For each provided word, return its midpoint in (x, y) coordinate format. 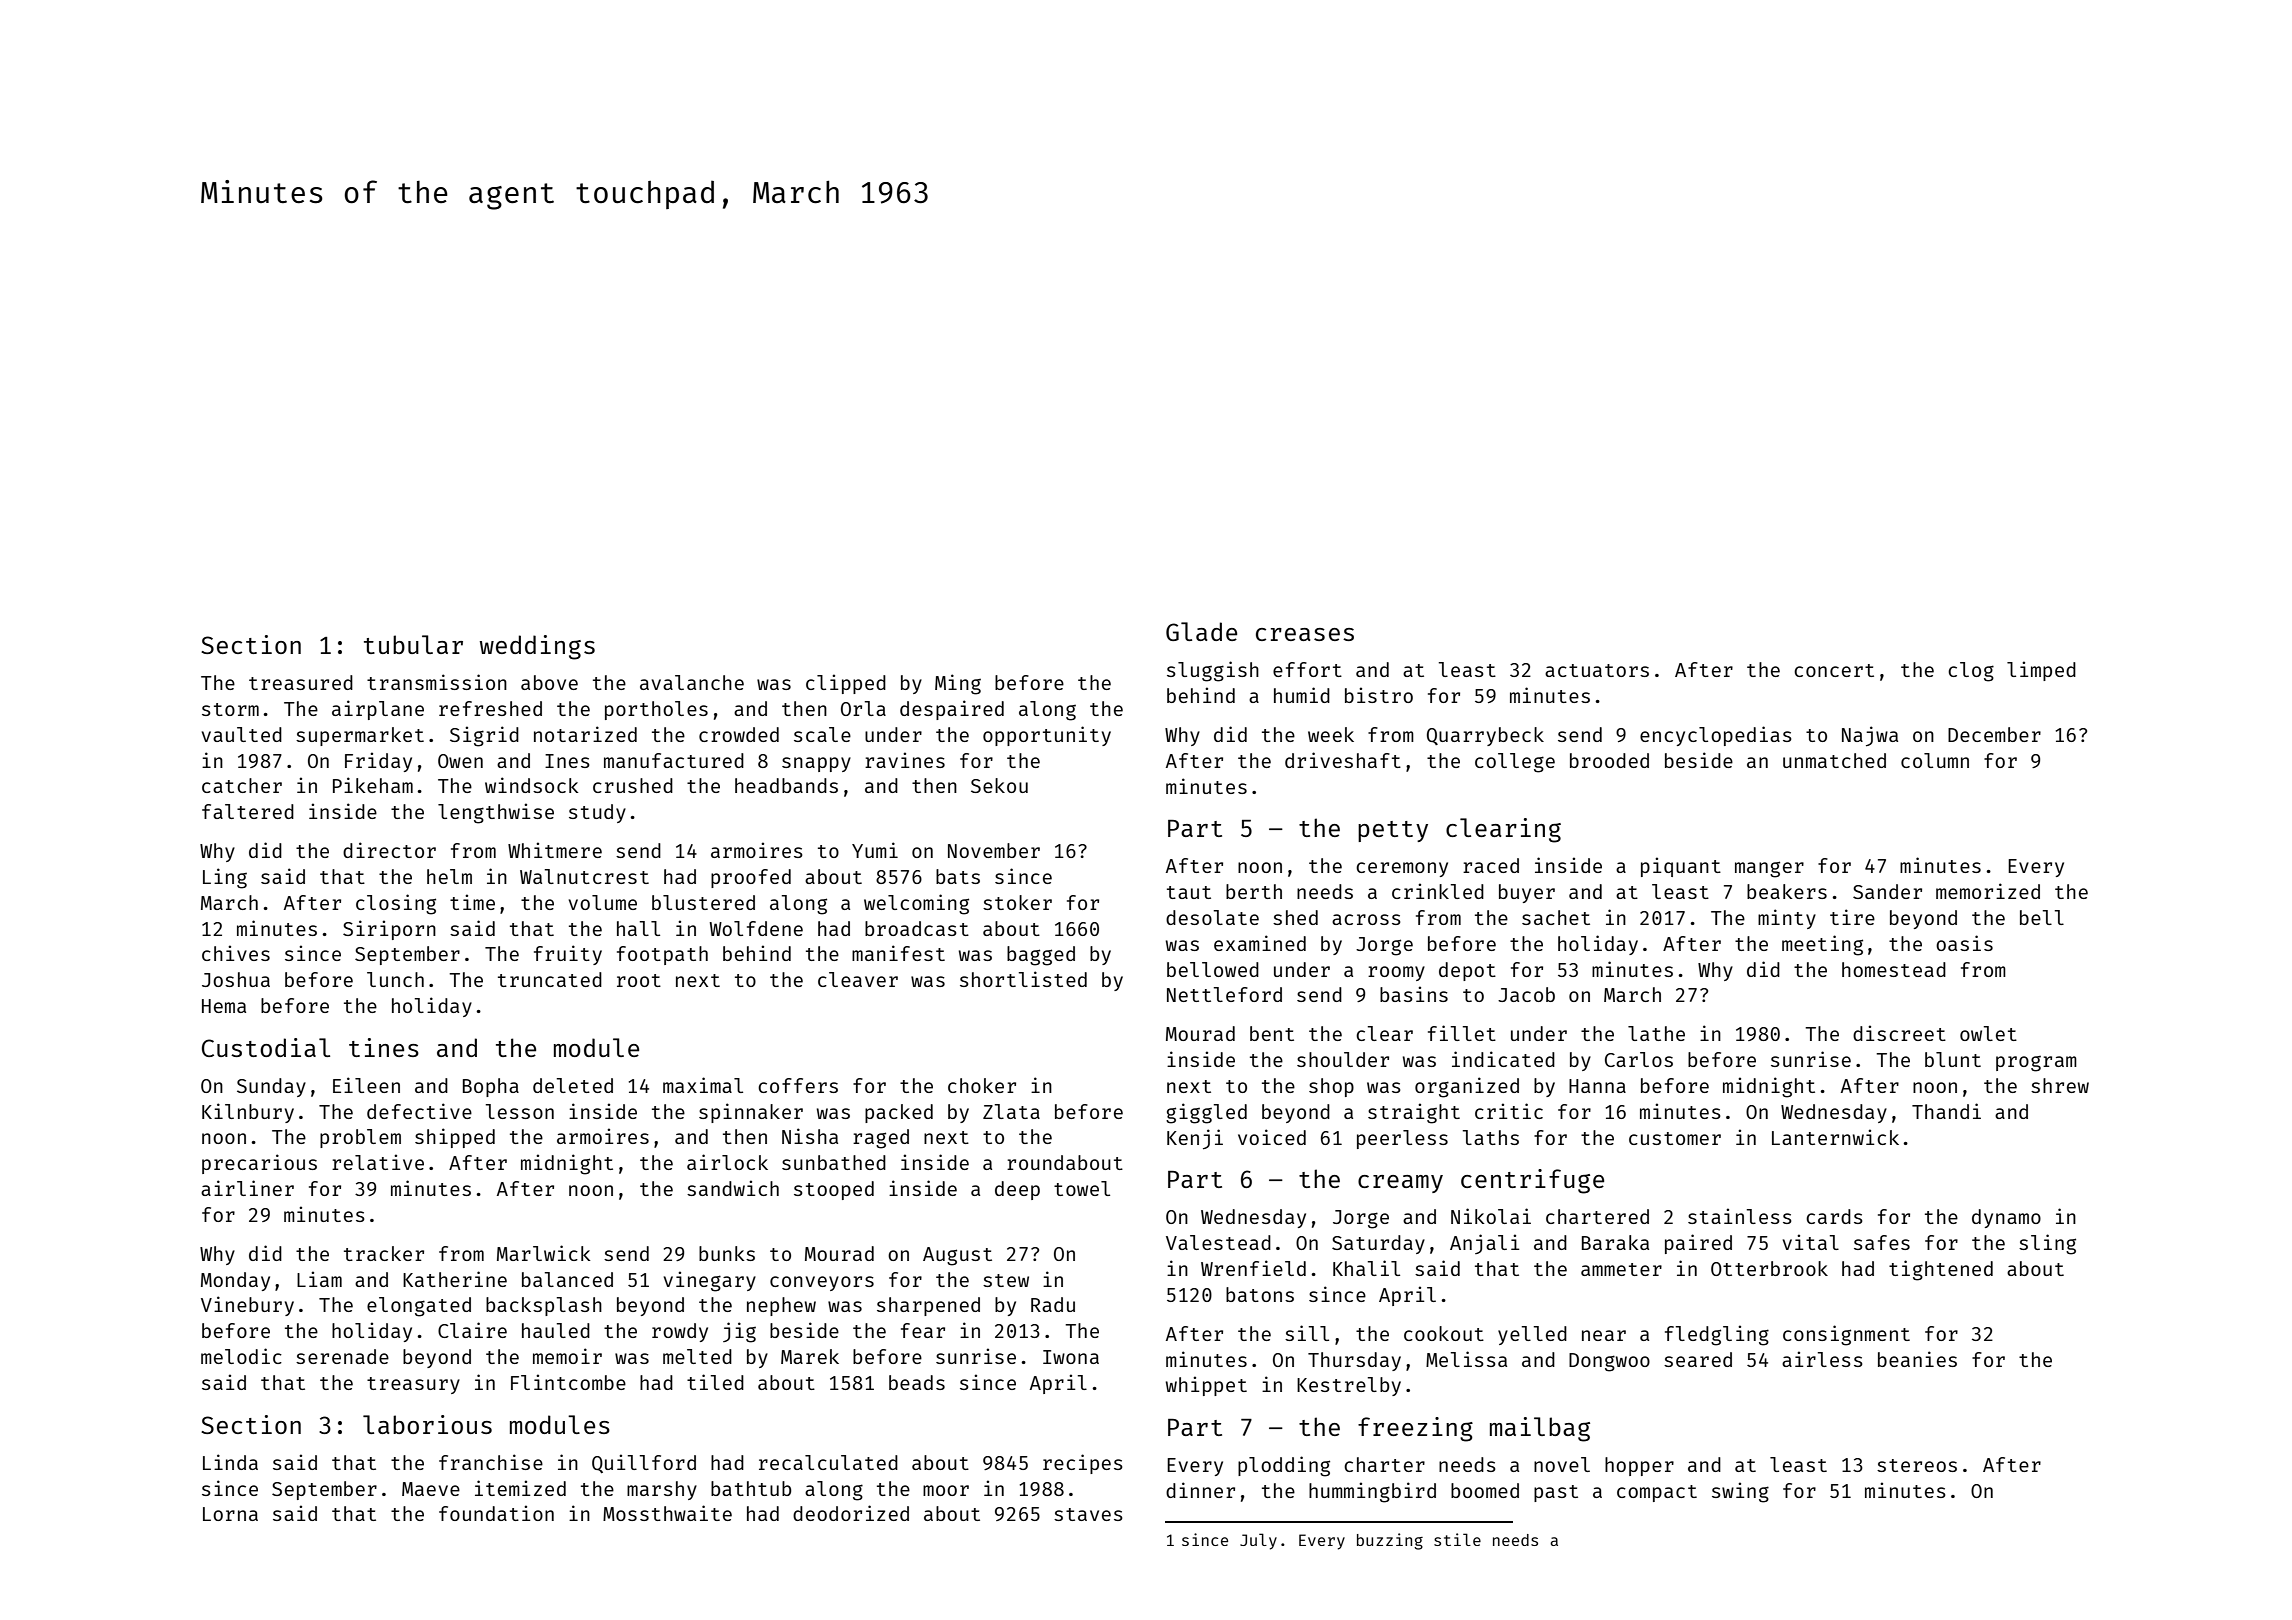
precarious (259, 1164)
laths (1491, 1137)
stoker (1017, 902)
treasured (301, 682)
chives (236, 953)
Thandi (1946, 1111)
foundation (496, 1513)
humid (1302, 695)
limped (2041, 671)
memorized (1988, 891)
